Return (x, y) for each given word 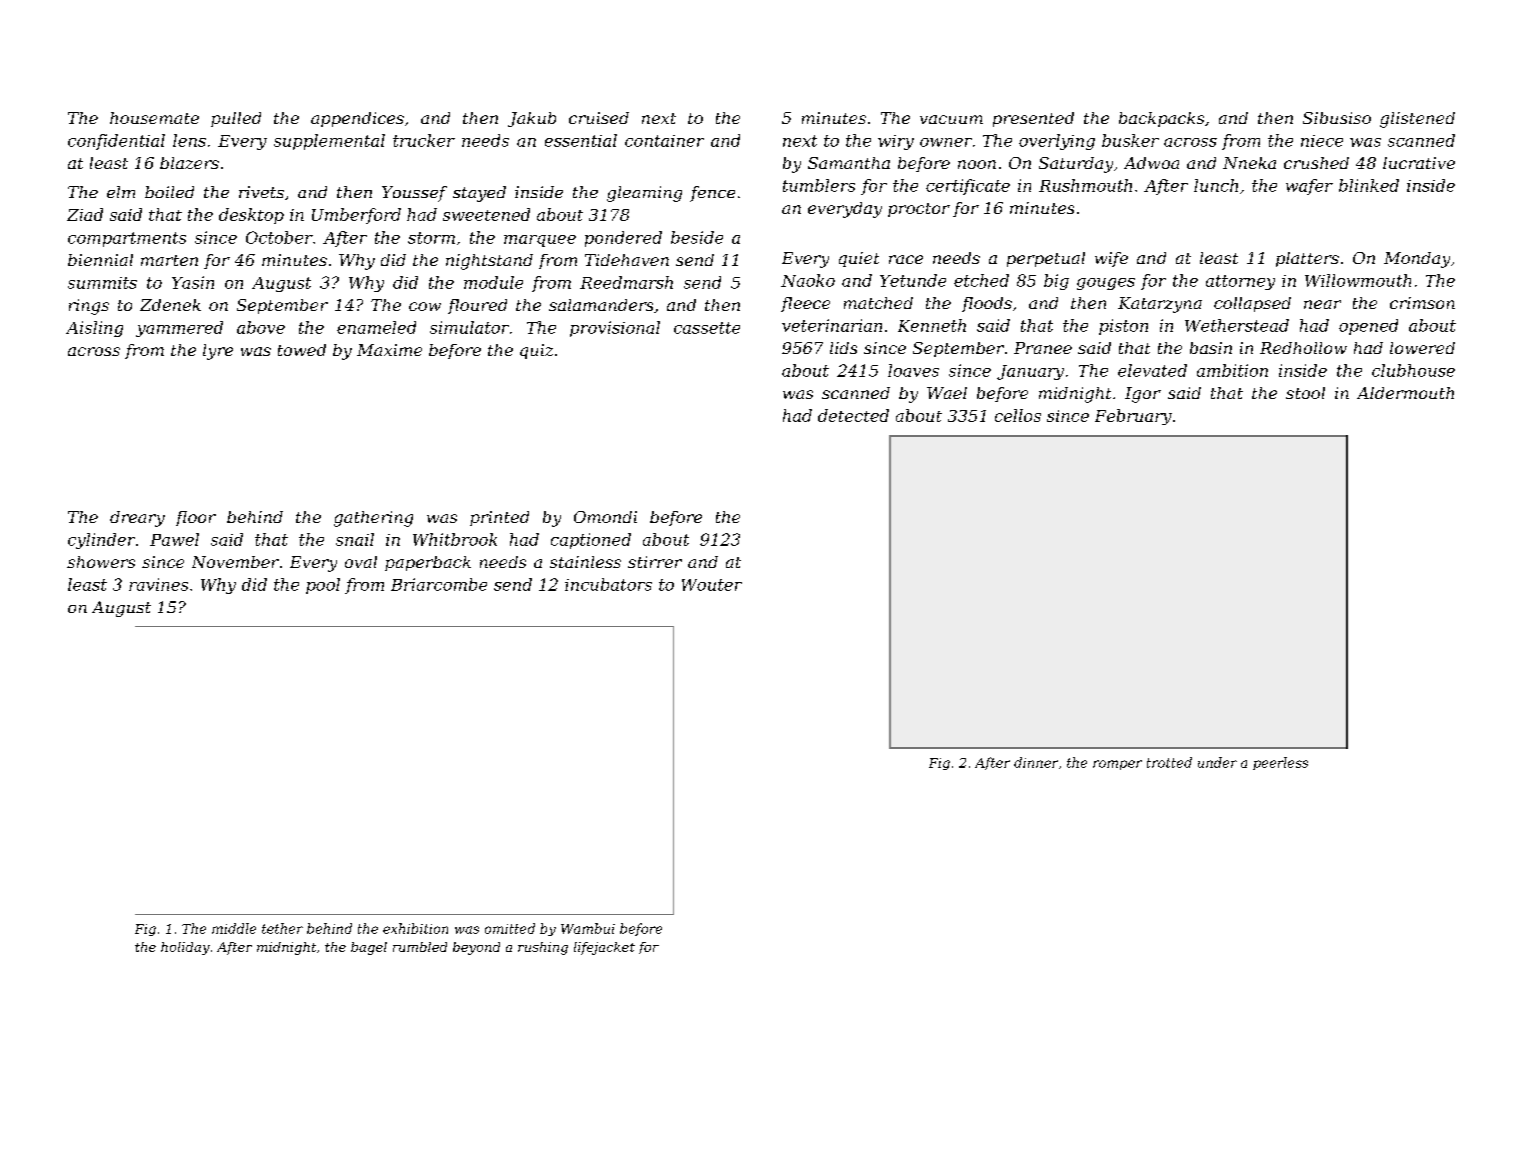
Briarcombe (439, 584)
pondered (623, 239)
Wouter (712, 585)
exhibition (415, 928)
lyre (218, 352)
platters (1307, 259)
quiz (536, 351)
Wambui (588, 928)
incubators (608, 584)
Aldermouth (1405, 393)
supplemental (329, 142)
